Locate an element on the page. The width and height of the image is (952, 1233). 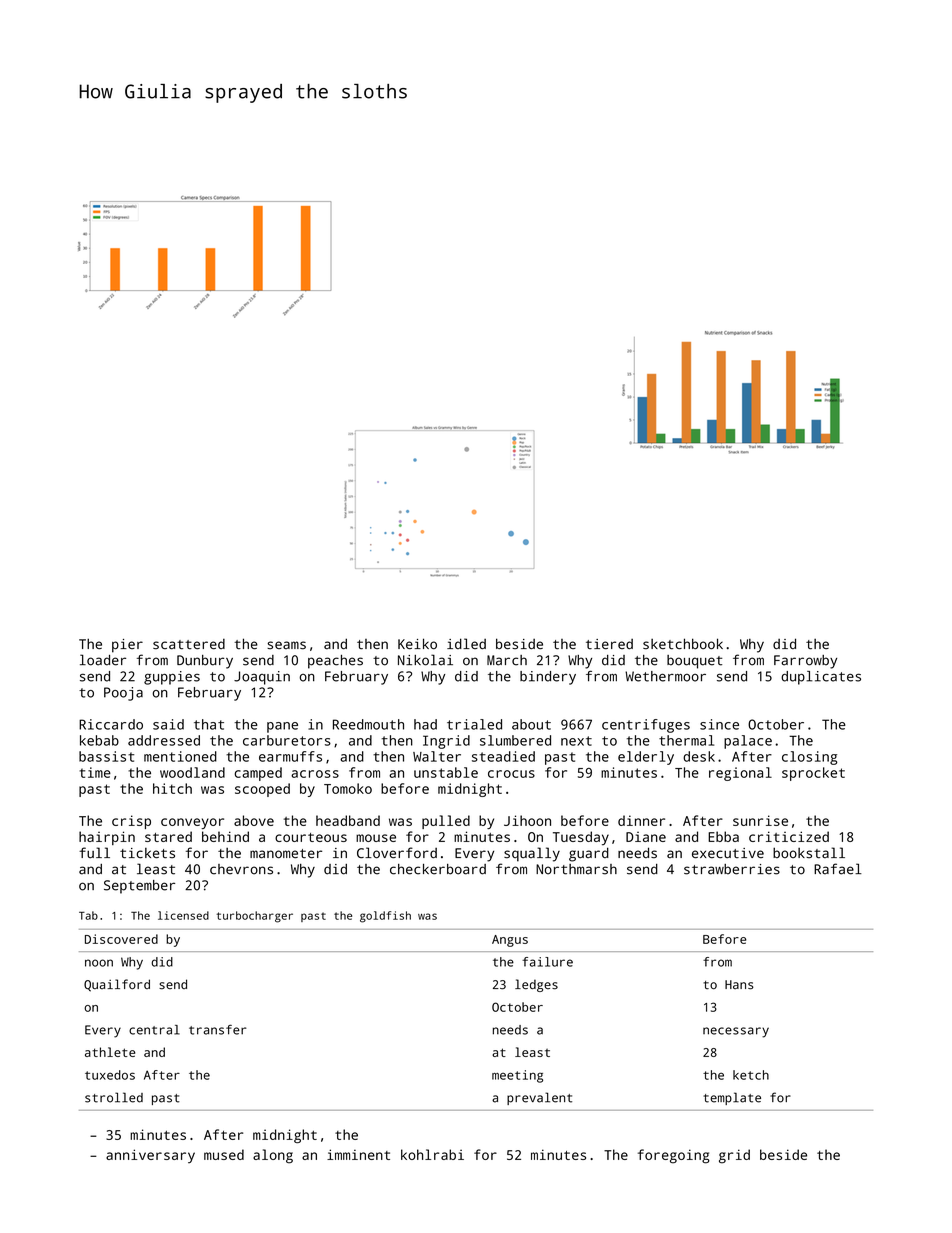
about is located at coordinates (531, 724).
